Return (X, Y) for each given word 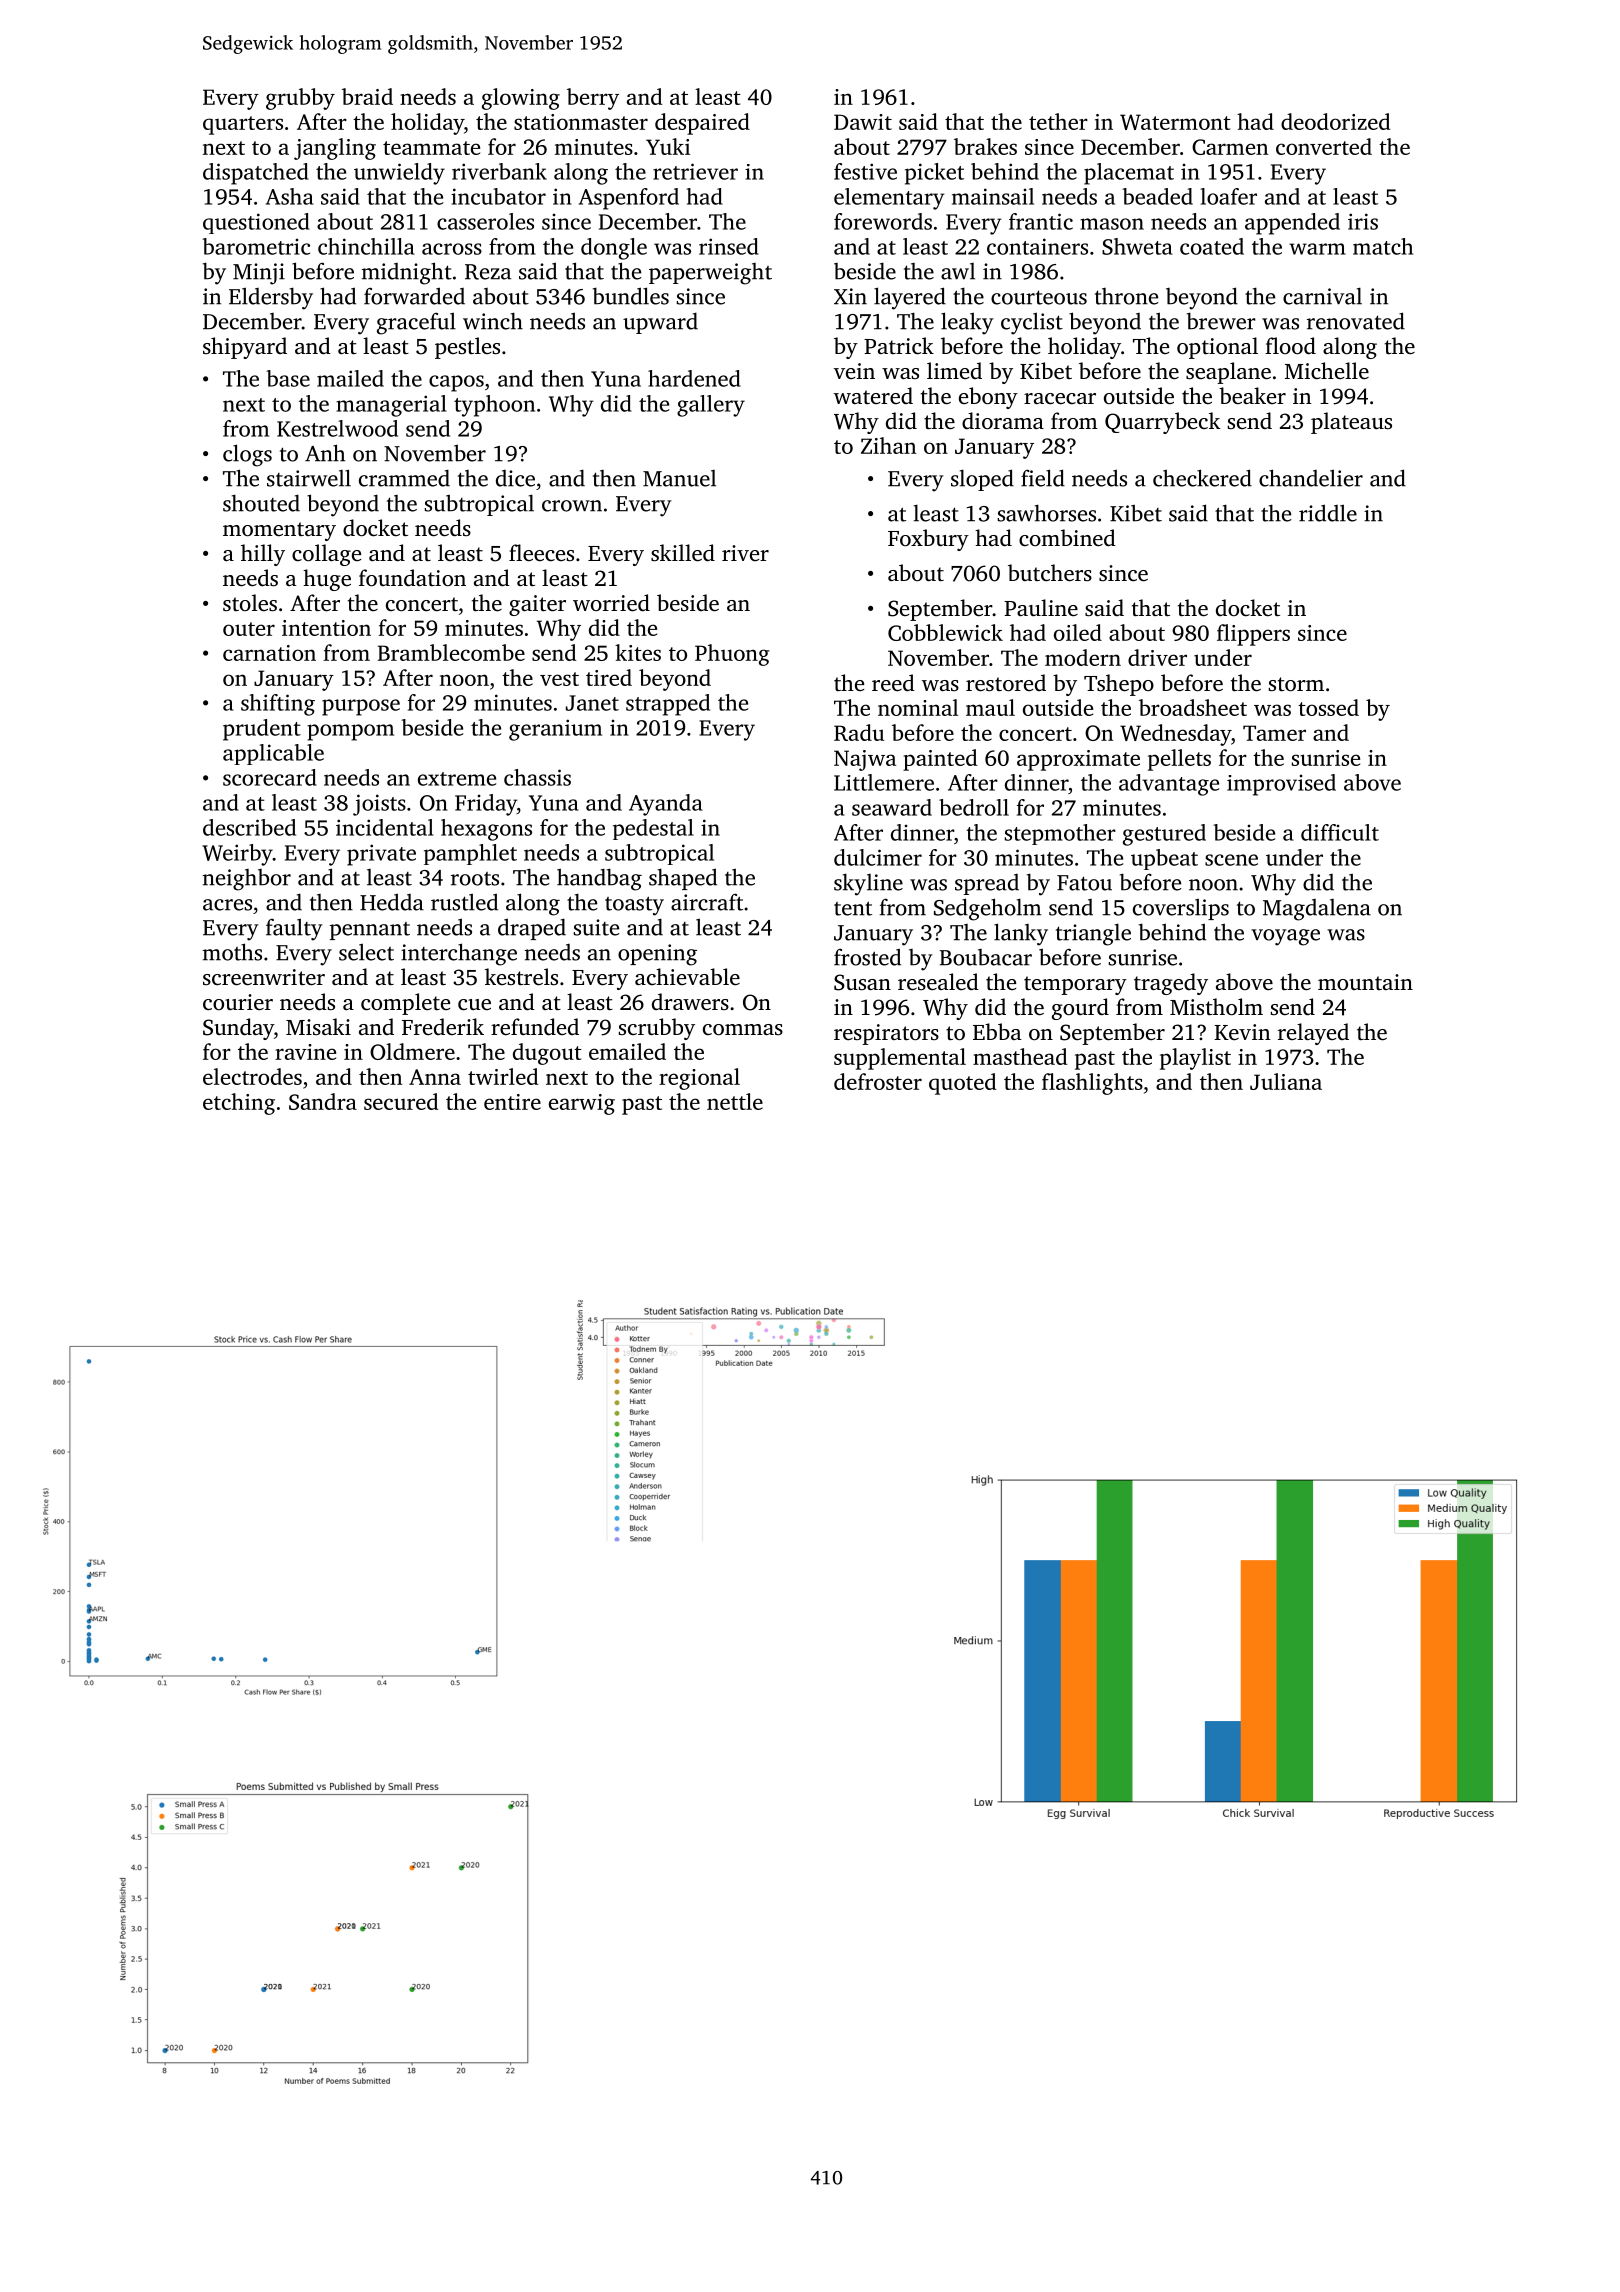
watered (873, 395)
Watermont (1175, 122)
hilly (263, 555)
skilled (683, 553)
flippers (1253, 635)
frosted (867, 957)
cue (474, 1005)
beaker (1252, 395)
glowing (521, 99)
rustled (464, 902)
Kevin (1242, 1032)
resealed (938, 982)
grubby (300, 99)
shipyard (245, 348)
